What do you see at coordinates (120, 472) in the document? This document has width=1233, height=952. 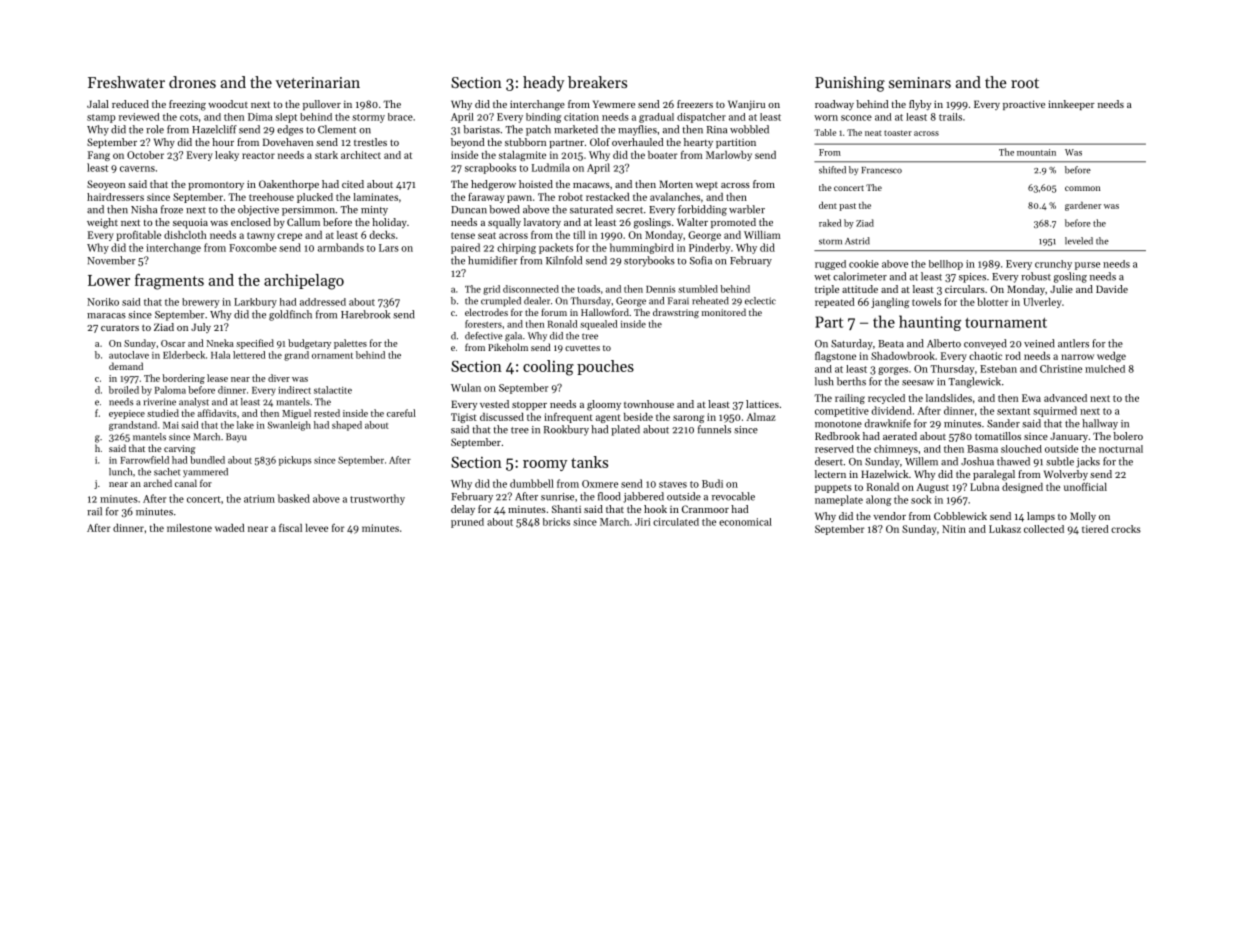 I see `lunch` at bounding box center [120, 472].
